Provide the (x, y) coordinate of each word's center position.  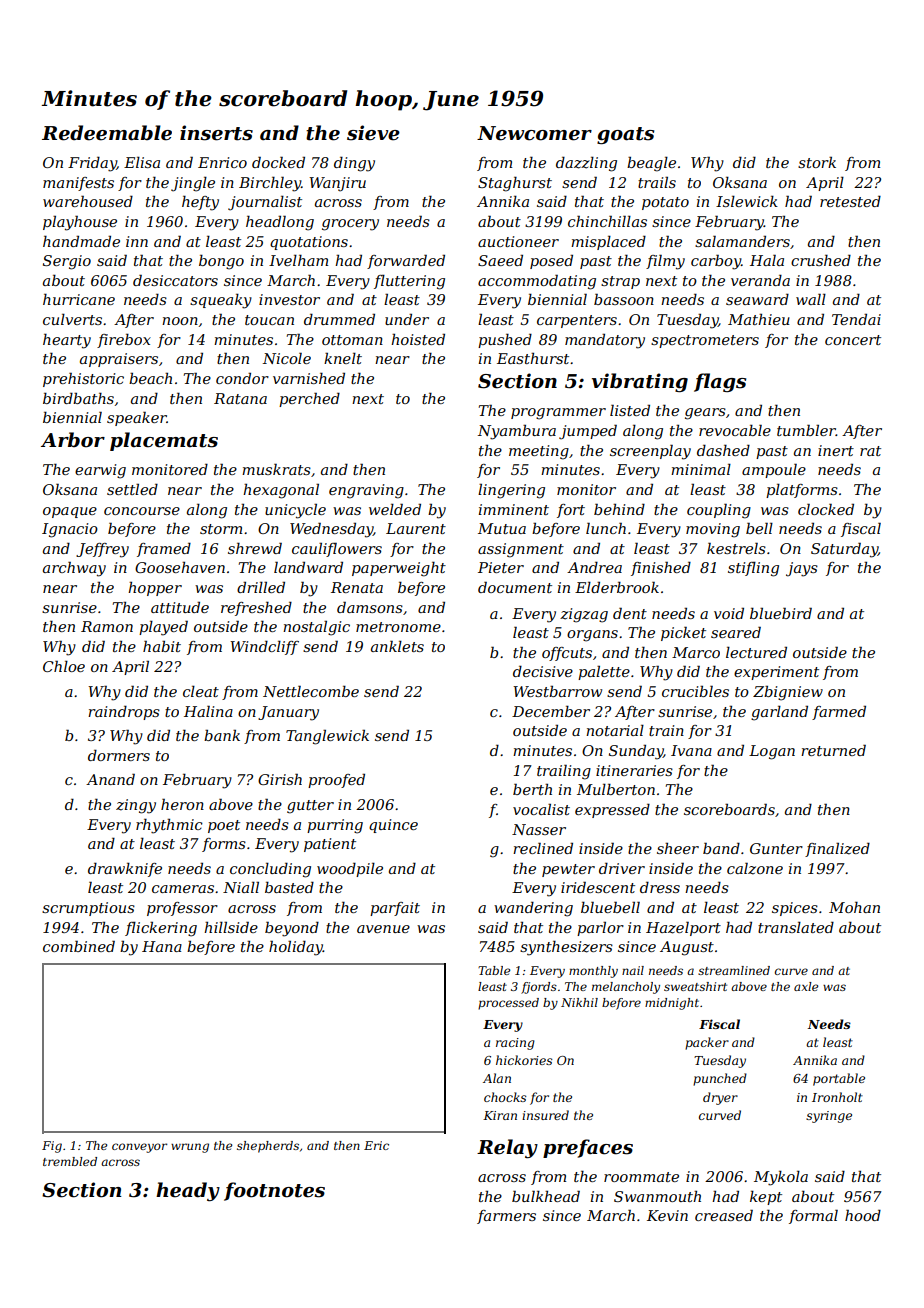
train (666, 730)
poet (224, 826)
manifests (78, 184)
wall (811, 299)
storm (221, 529)
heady (188, 1191)
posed (551, 262)
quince (393, 826)
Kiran (500, 1115)
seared (736, 632)
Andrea (594, 567)
